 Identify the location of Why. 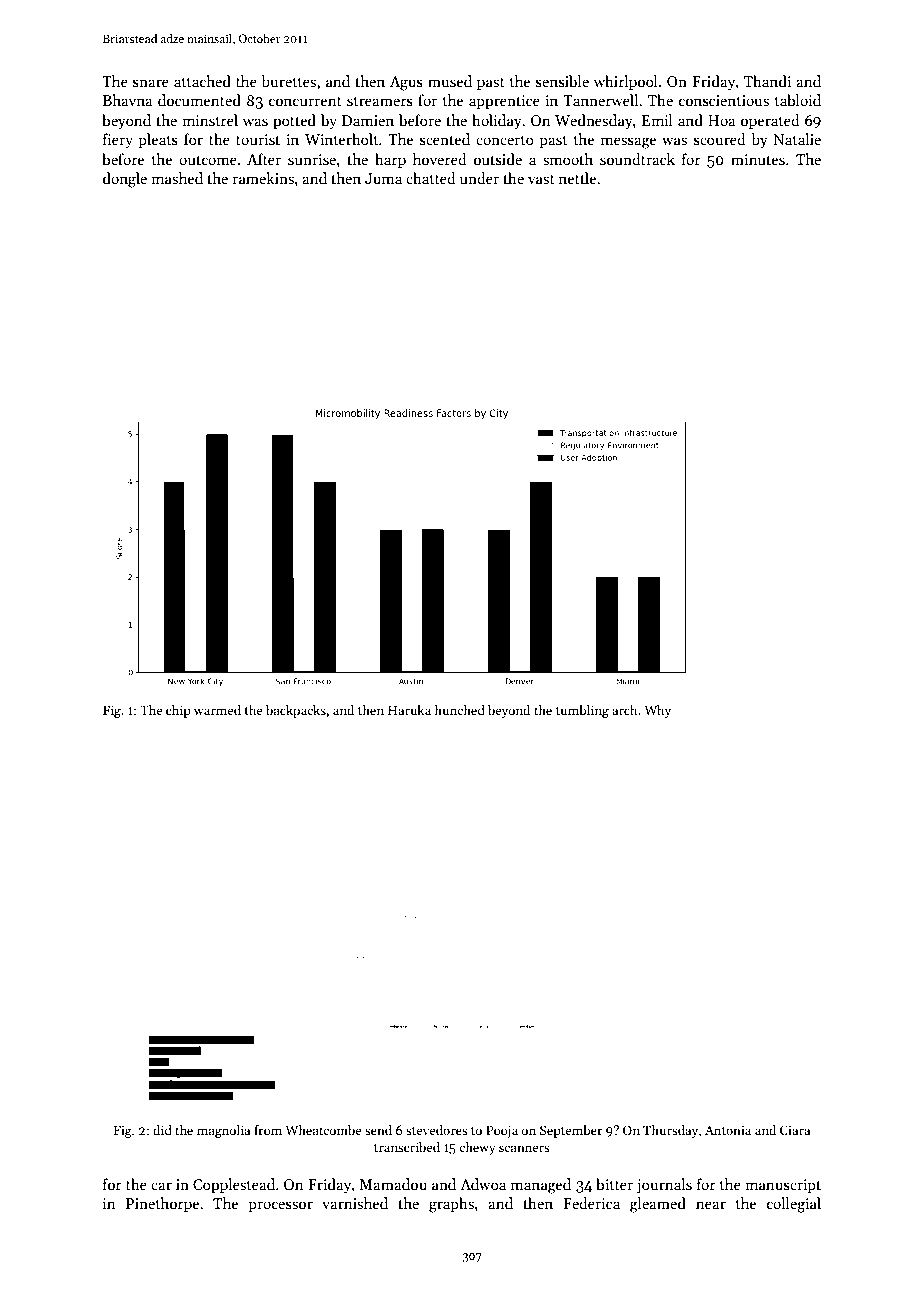
(657, 711).
